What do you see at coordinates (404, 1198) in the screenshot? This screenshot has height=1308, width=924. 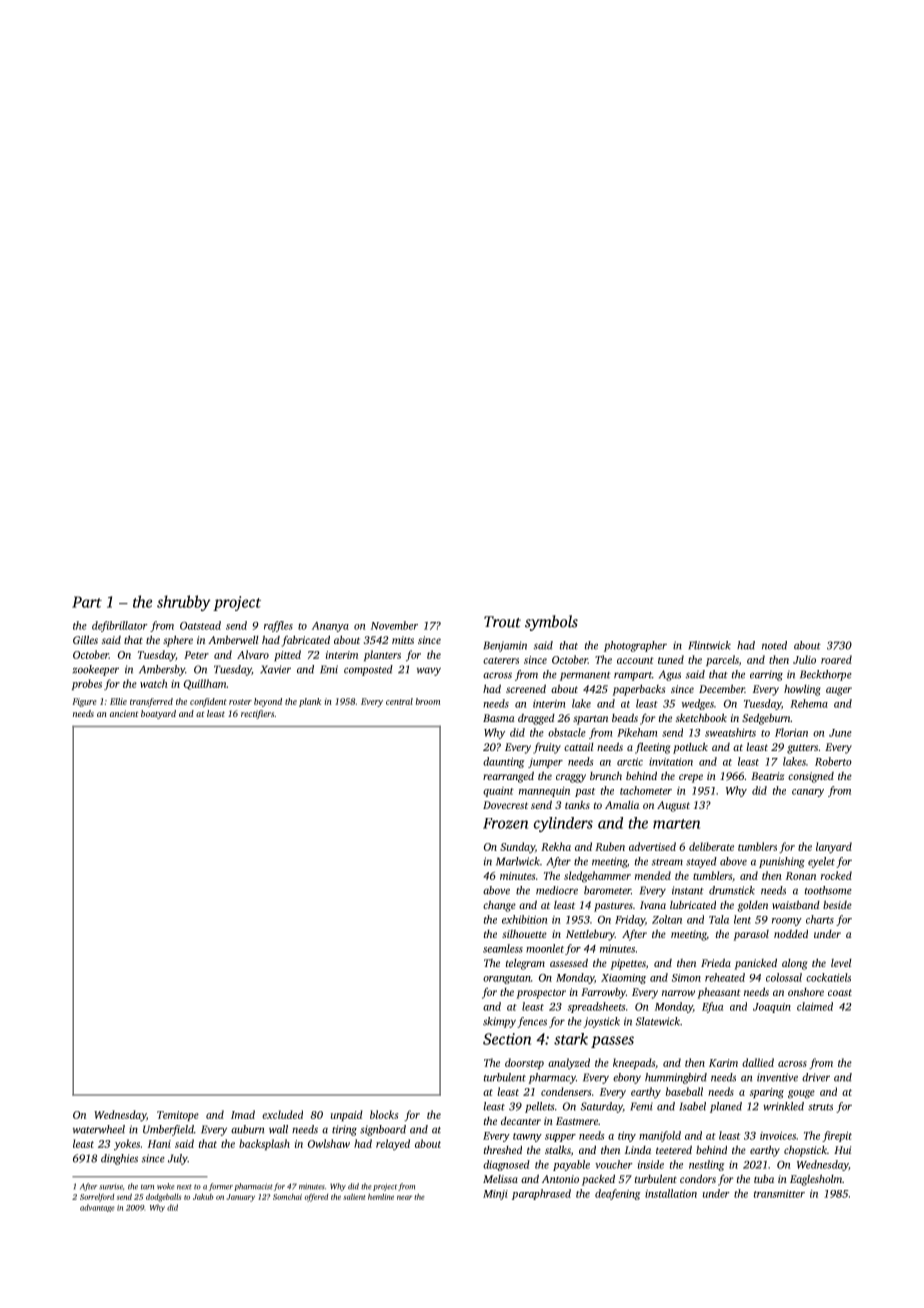 I see `near` at bounding box center [404, 1198].
